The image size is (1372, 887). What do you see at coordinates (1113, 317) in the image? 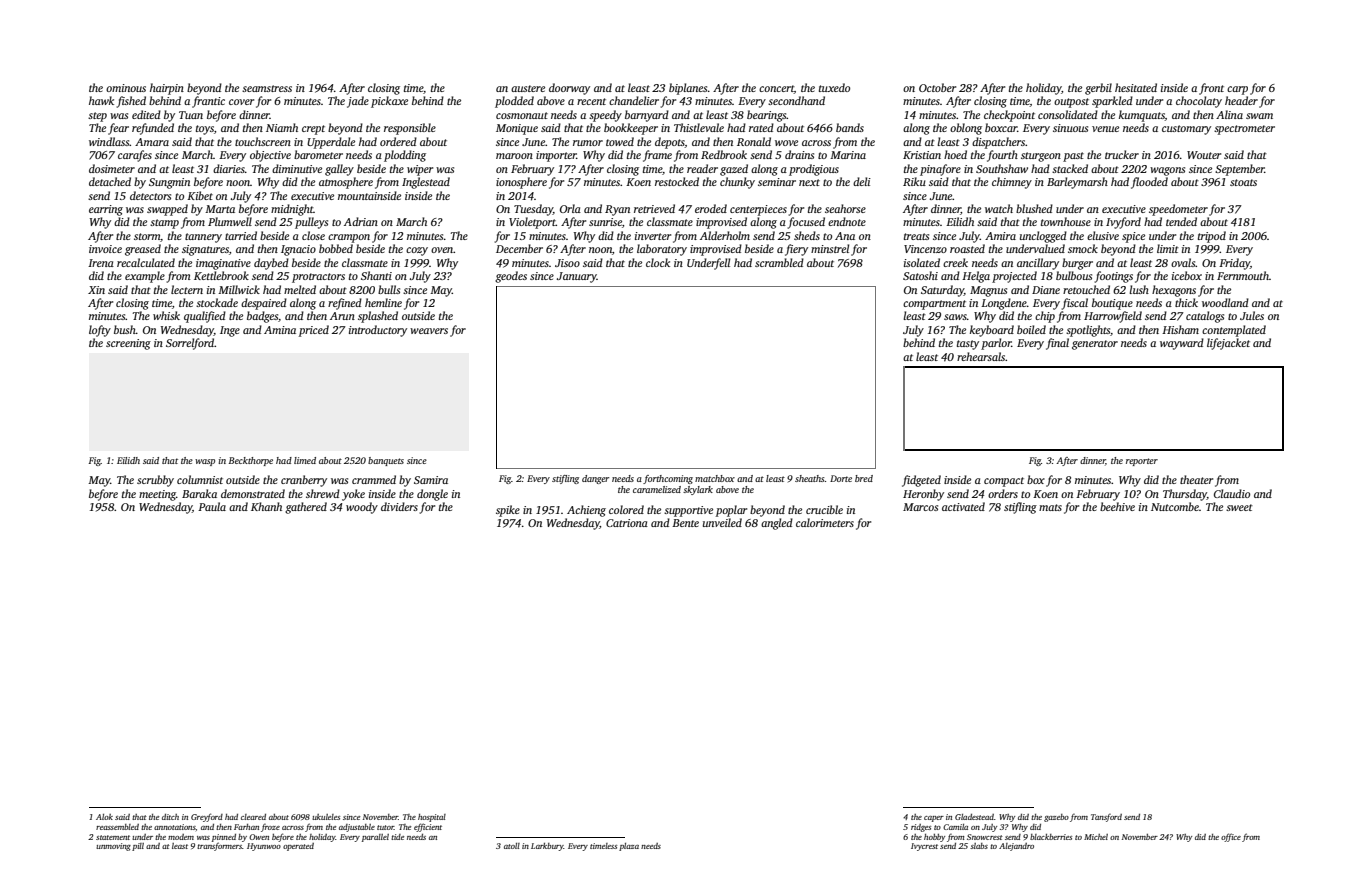
I see `Harrowfield` at bounding box center [1113, 317].
